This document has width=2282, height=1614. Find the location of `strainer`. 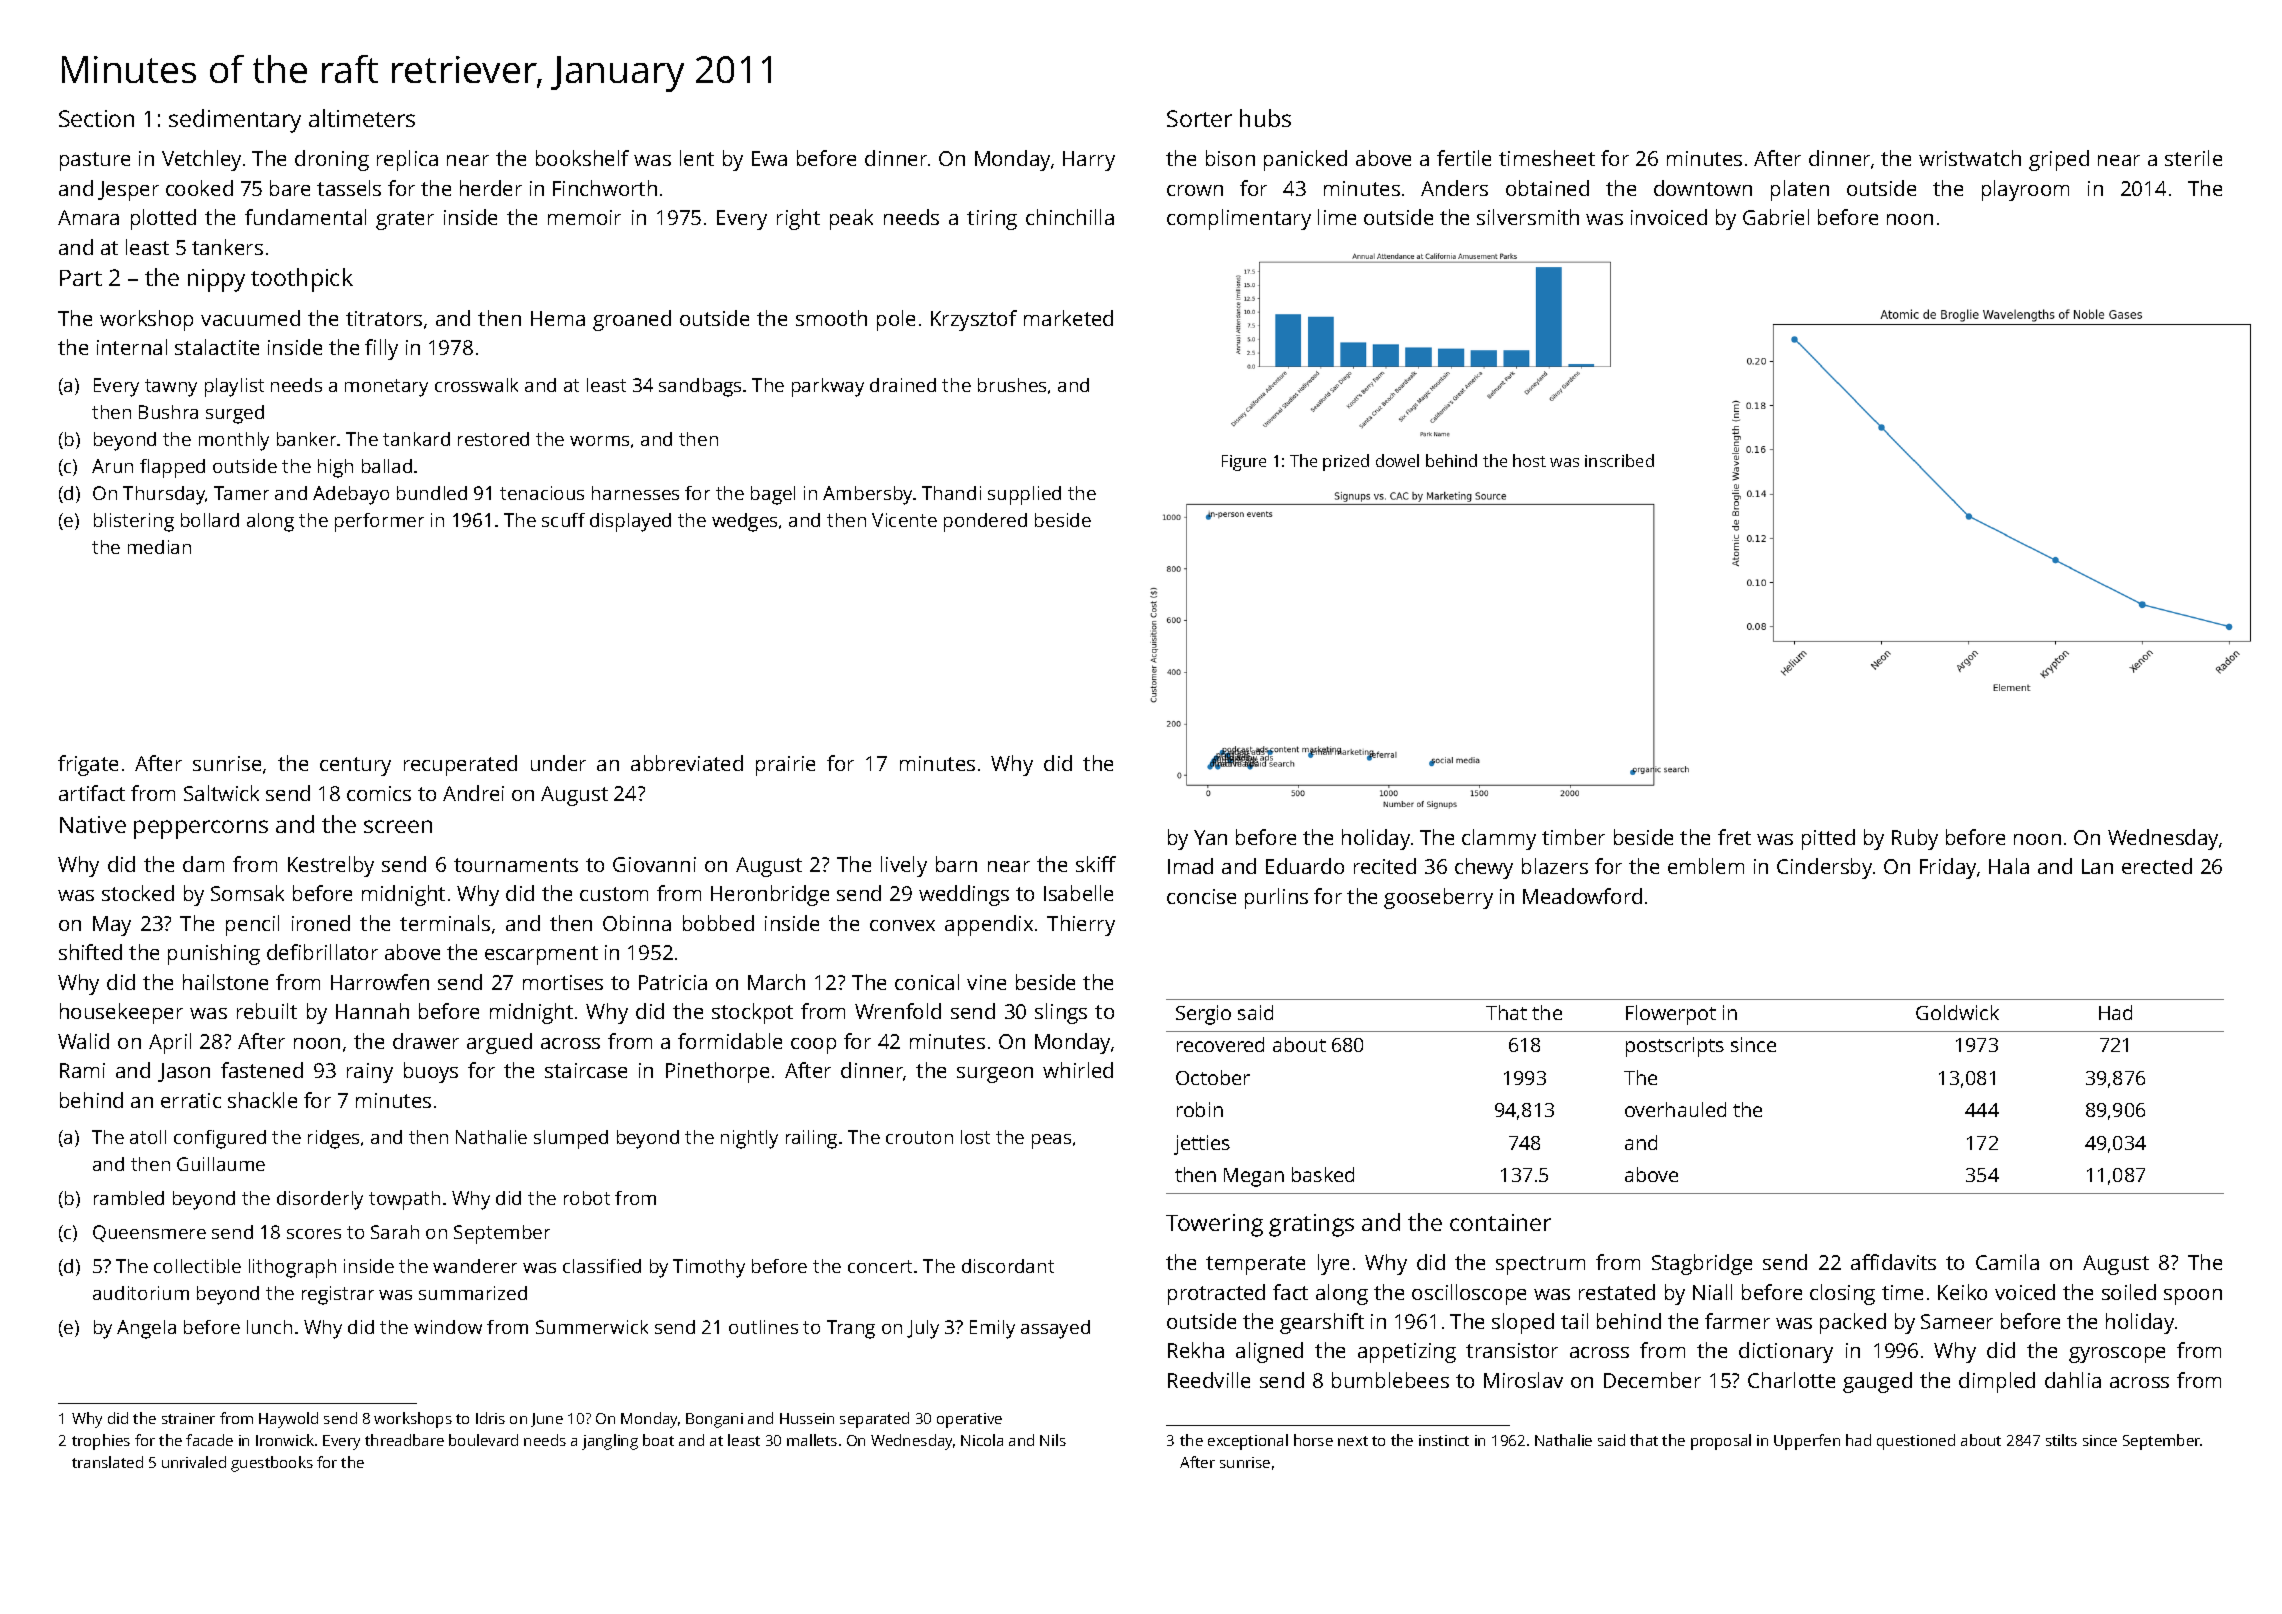

strainer is located at coordinates (188, 1418).
